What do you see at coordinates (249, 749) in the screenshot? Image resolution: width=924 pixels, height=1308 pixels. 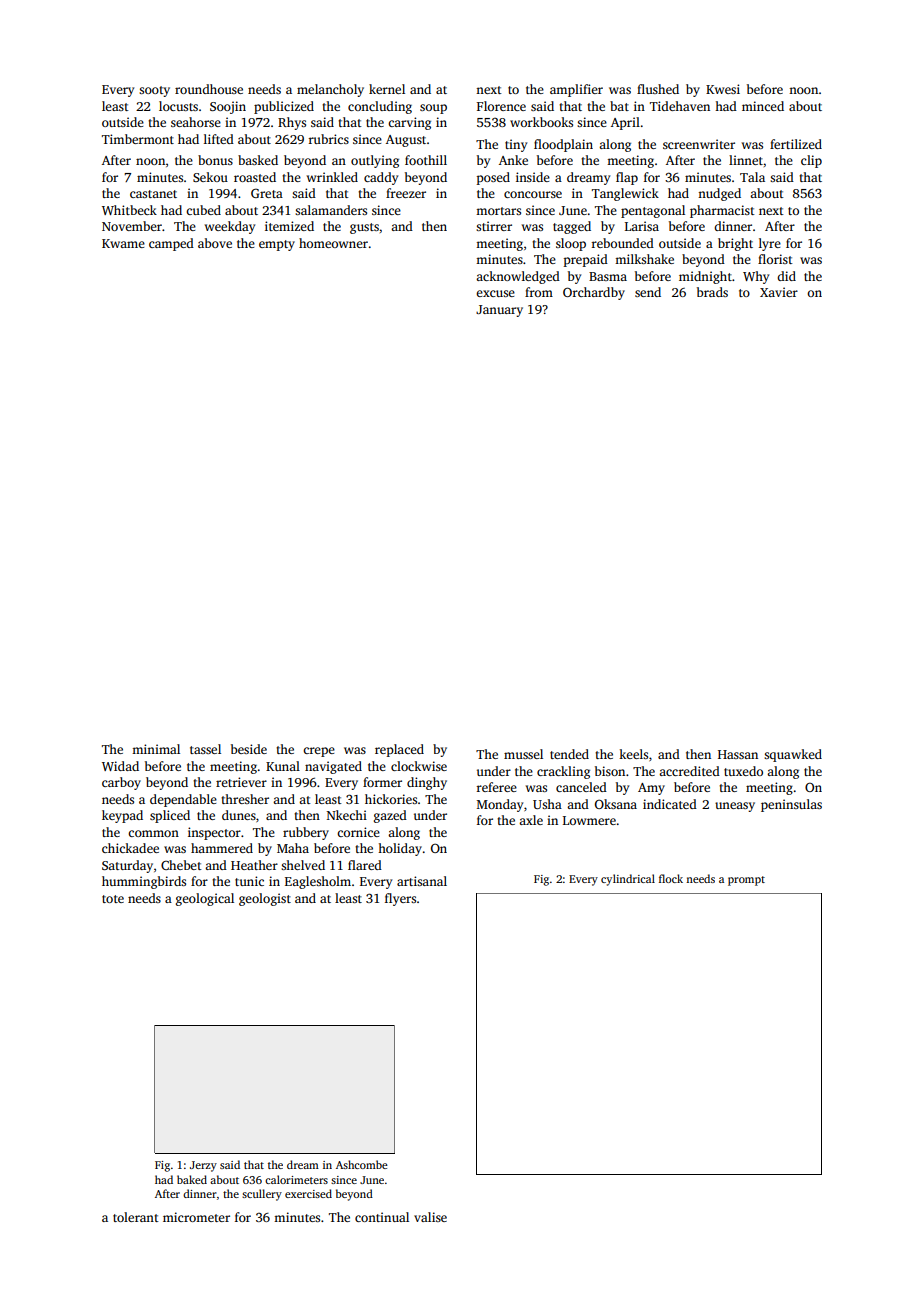 I see `beside` at bounding box center [249, 749].
